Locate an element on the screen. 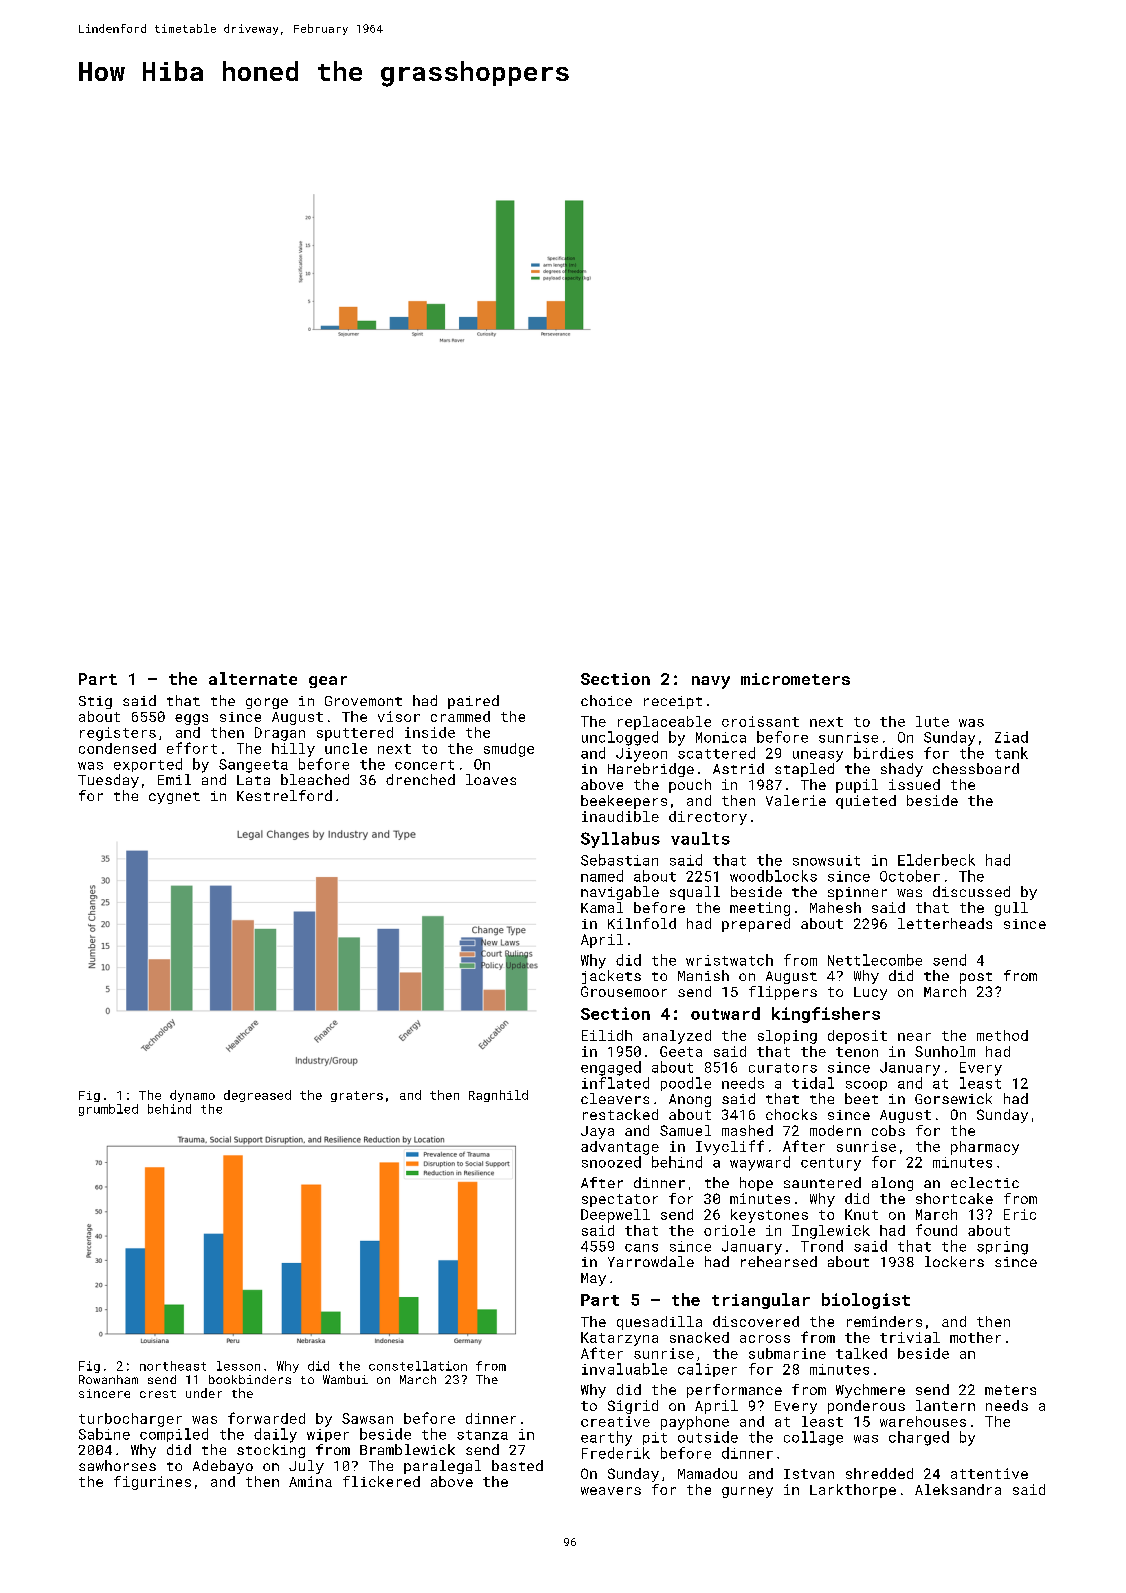 This screenshot has width=1126, height=1593. tank is located at coordinates (1011, 753).
